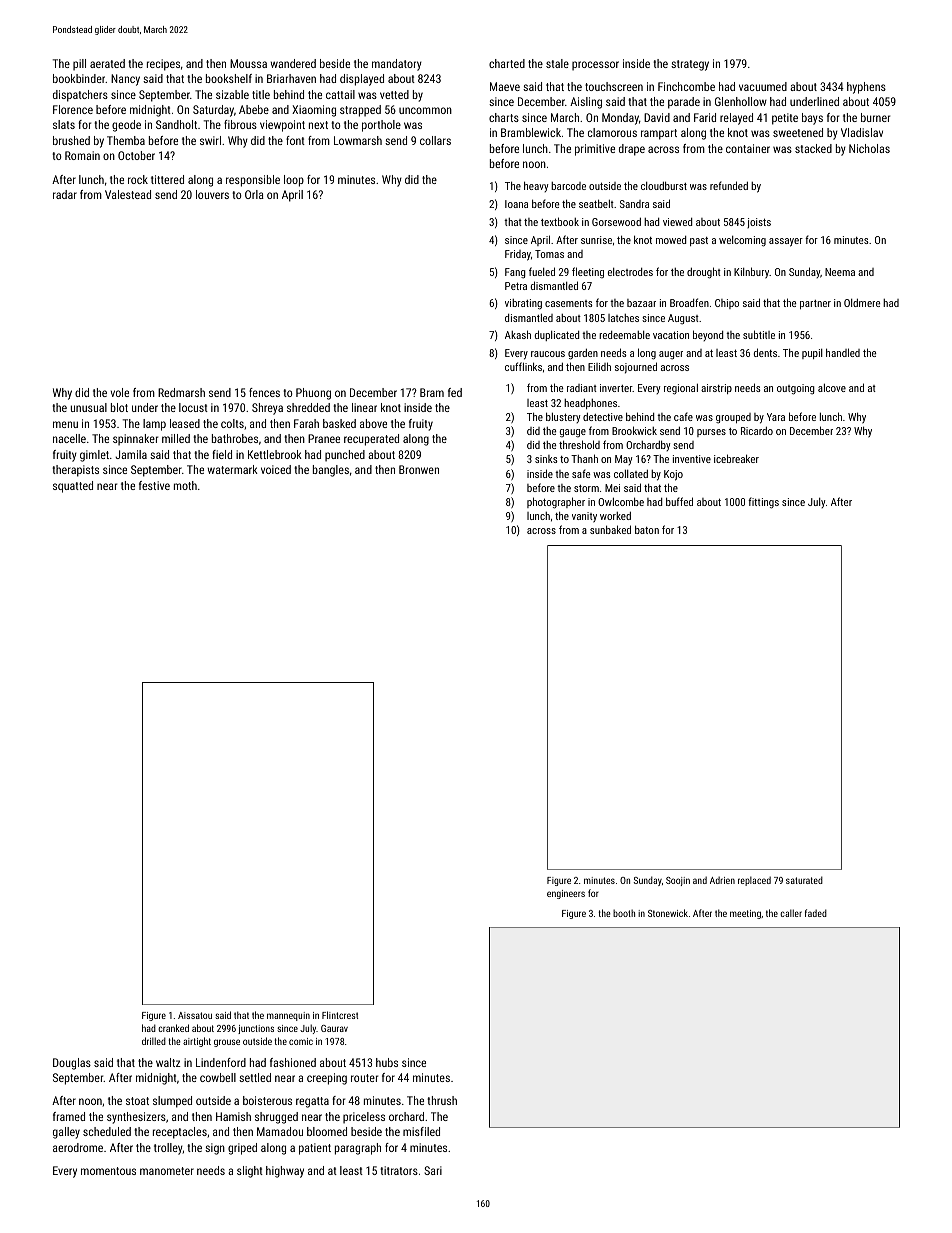 The height and width of the screenshot is (1233, 952). I want to click on therapists, so click(75, 471).
